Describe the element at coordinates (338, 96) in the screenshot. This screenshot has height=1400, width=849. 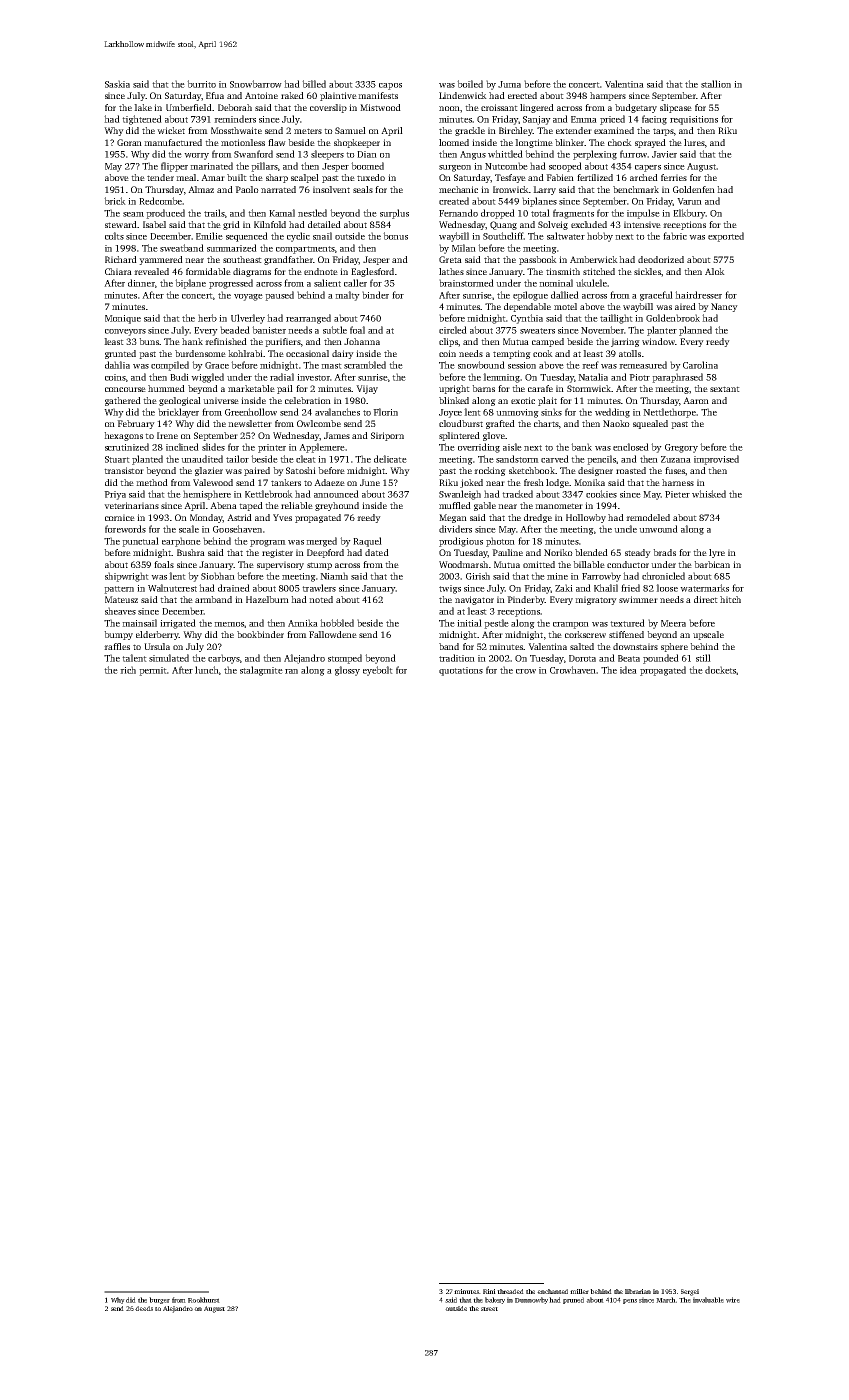
I see `plaintive` at that location.
